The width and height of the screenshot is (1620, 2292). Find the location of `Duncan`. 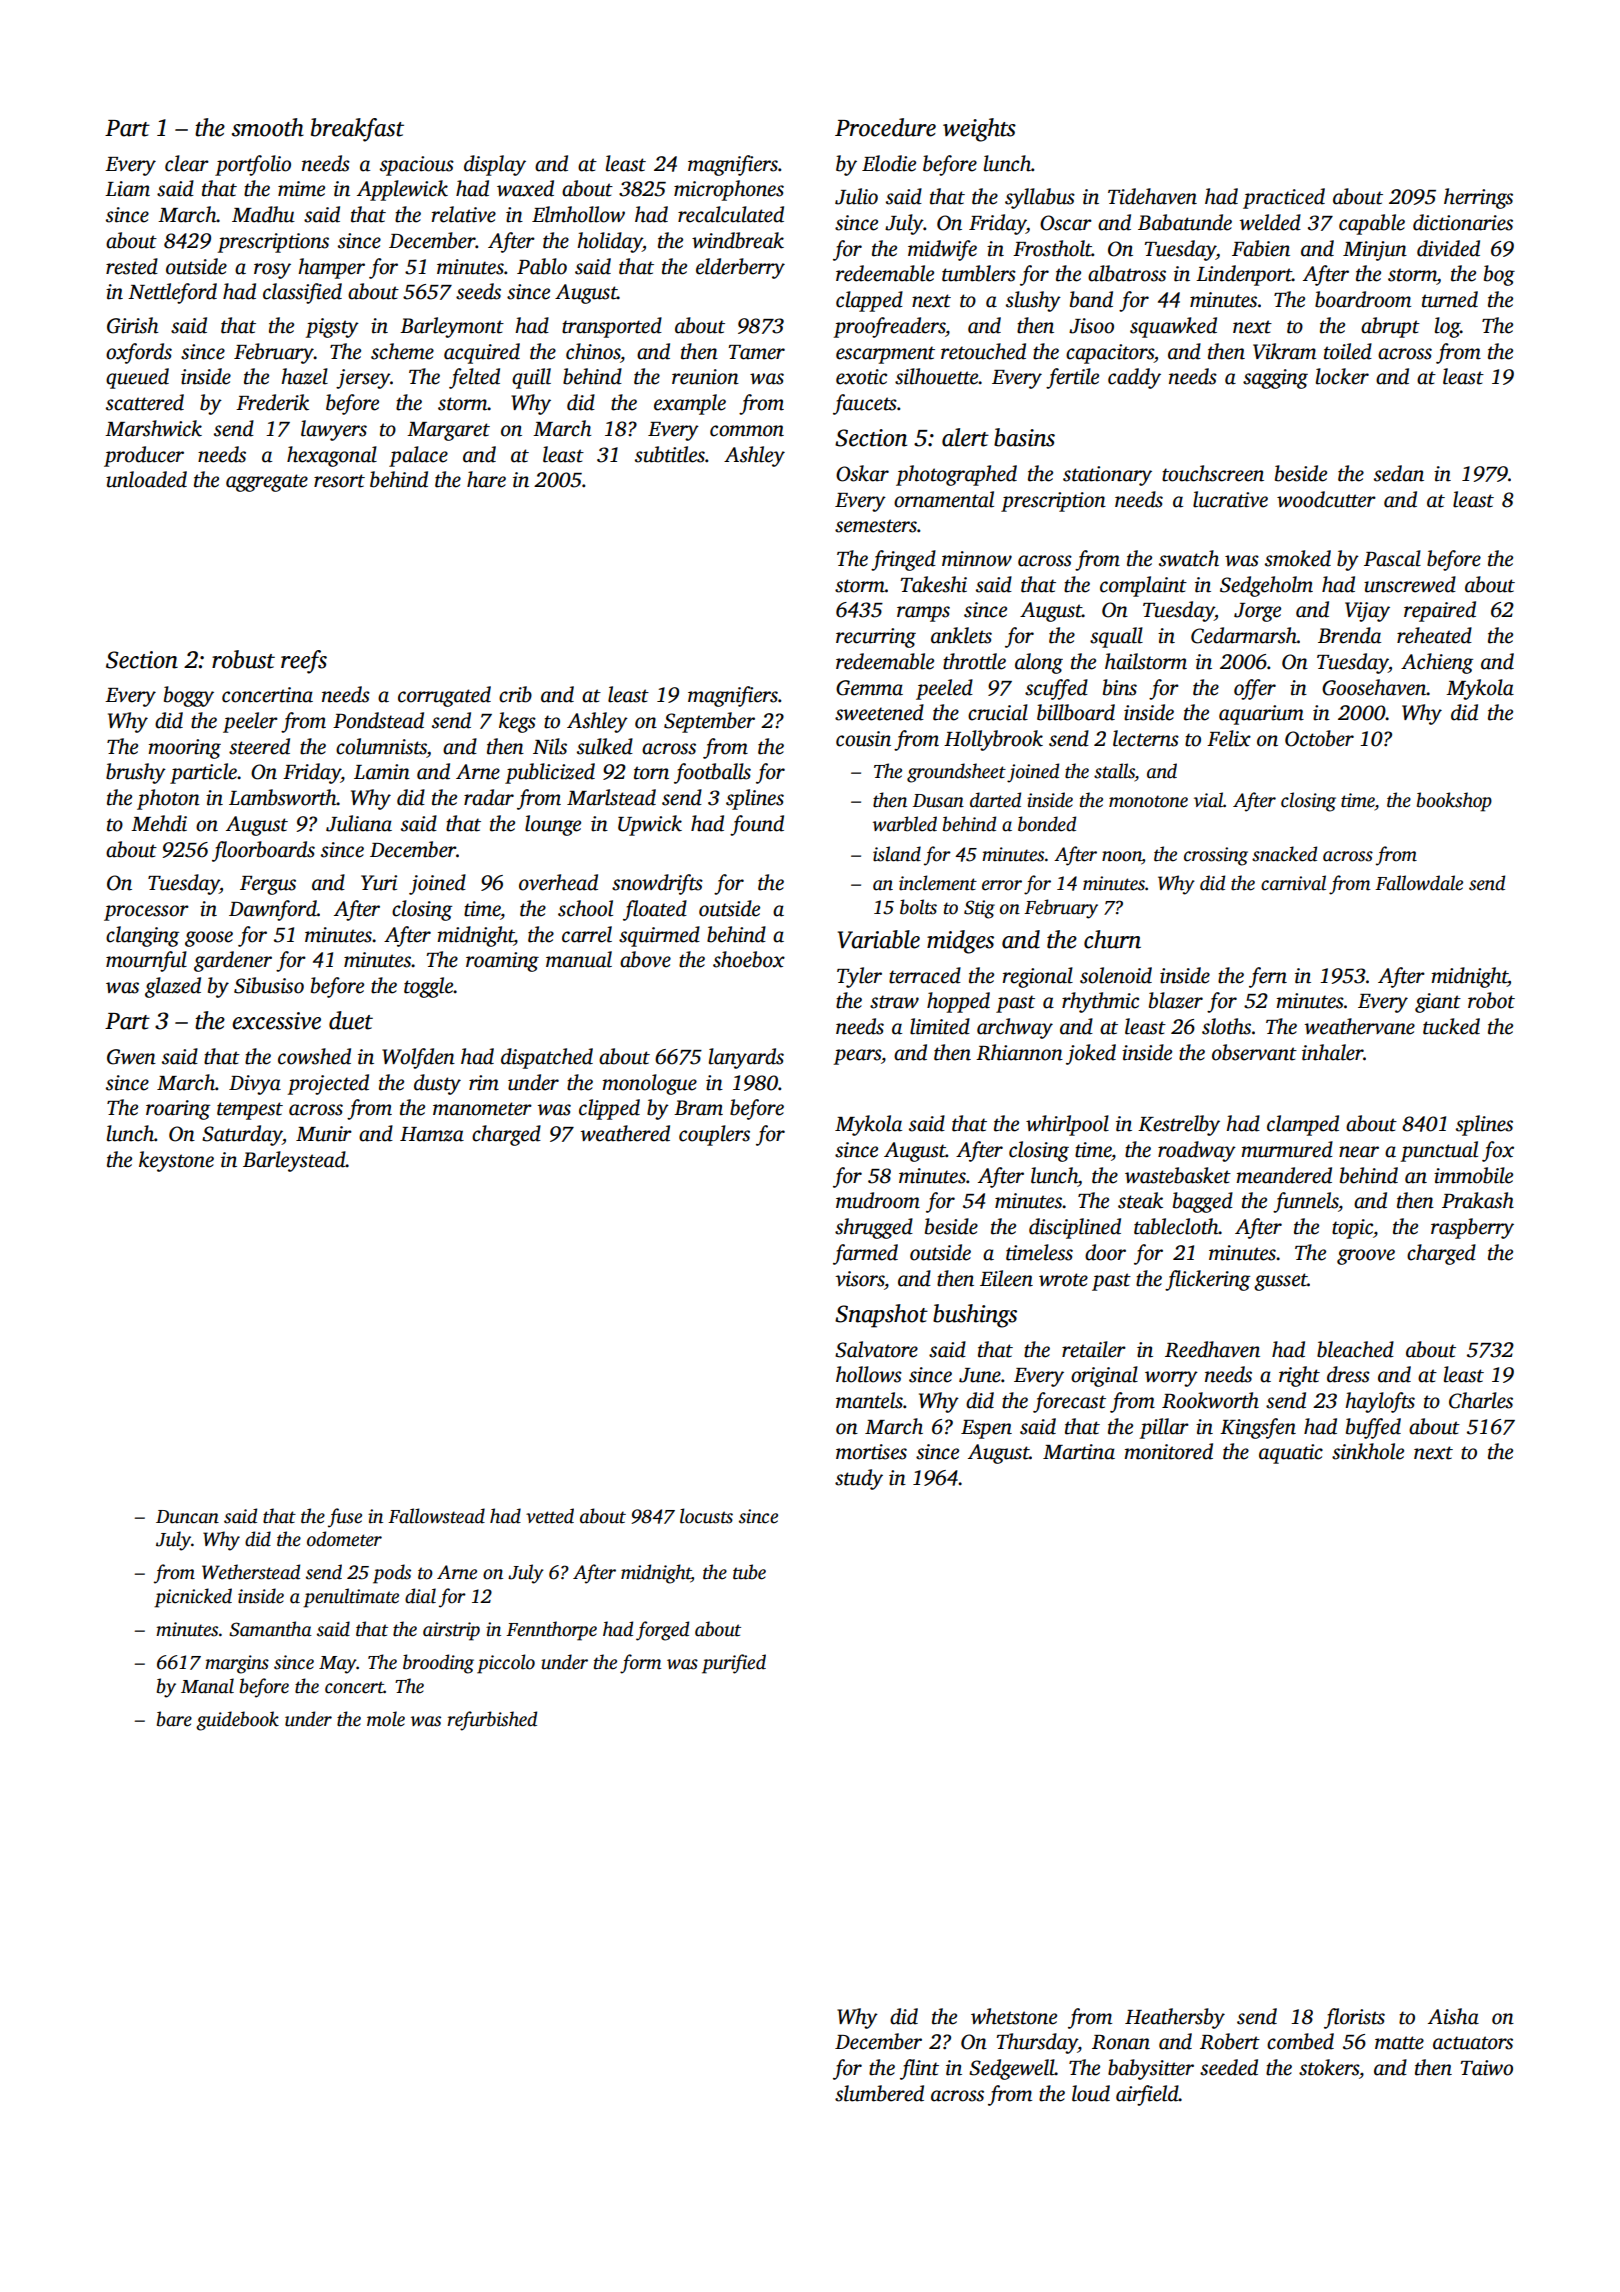

Duncan is located at coordinates (187, 1517).
